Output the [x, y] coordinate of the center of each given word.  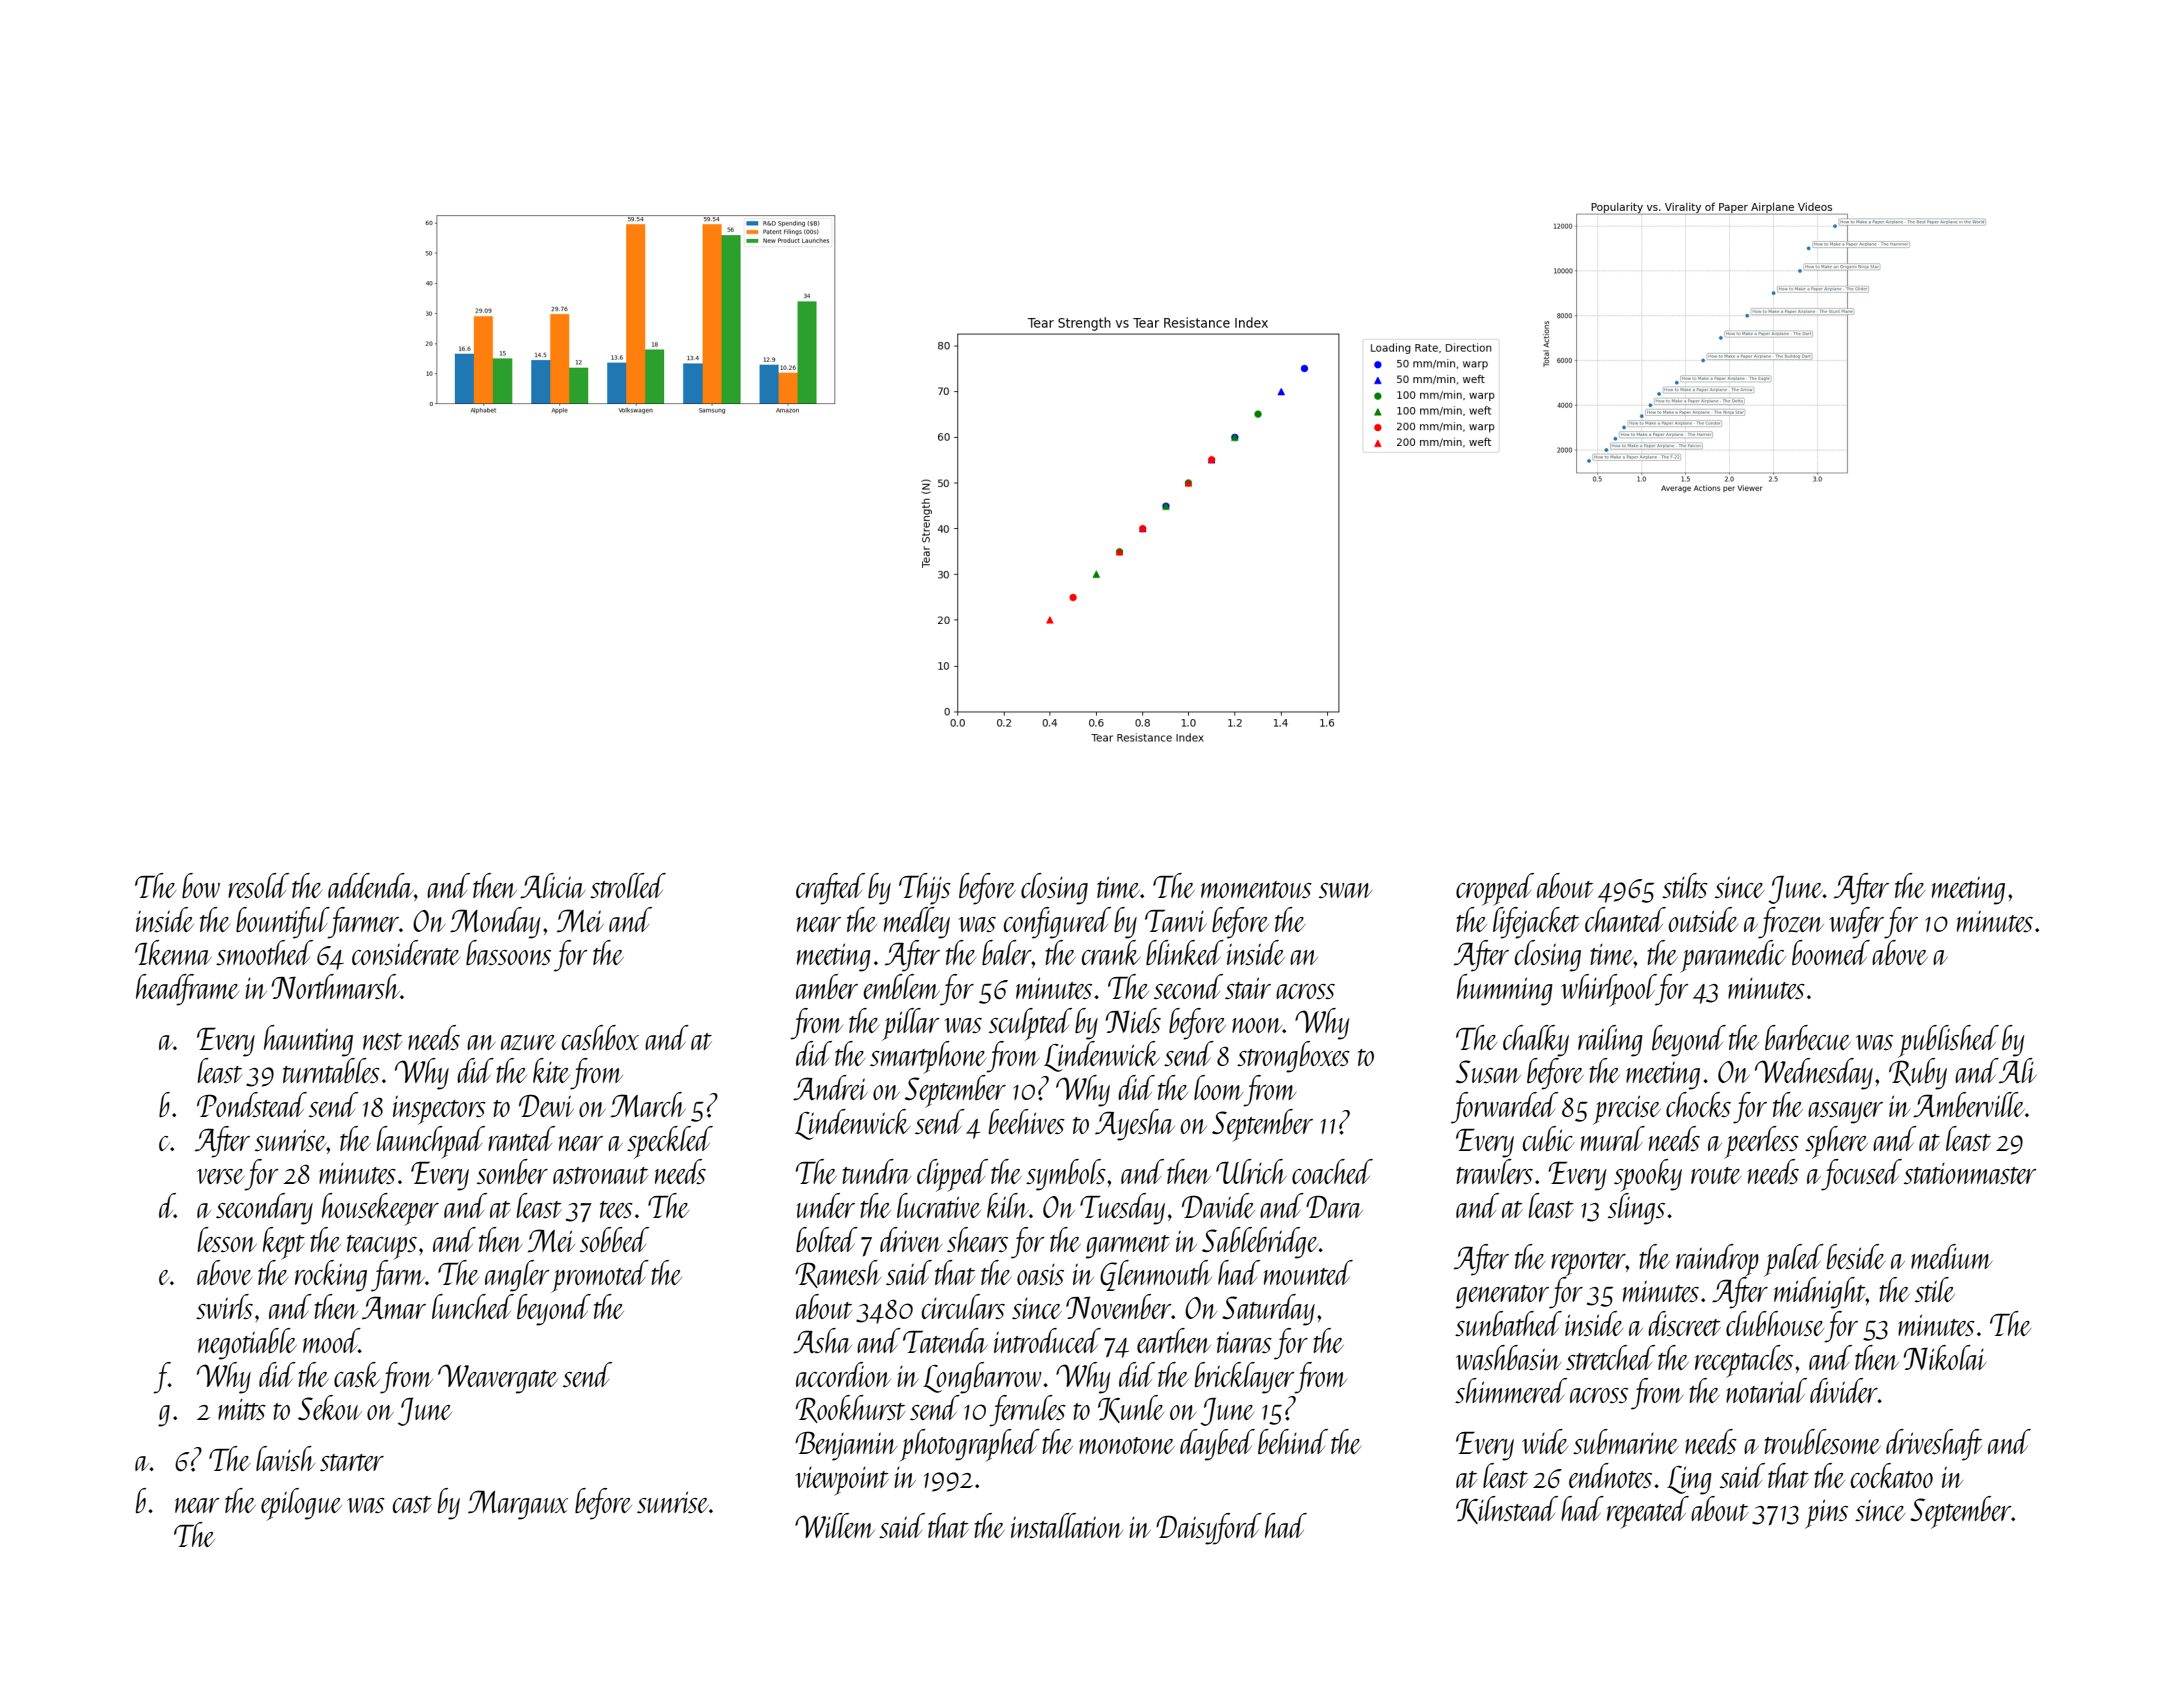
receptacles [1744, 1361]
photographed [970, 1445]
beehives [1027, 1121]
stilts [1685, 885]
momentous [1256, 889]
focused [1861, 1175]
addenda [371, 885]
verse [220, 1176]
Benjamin [846, 1446]
